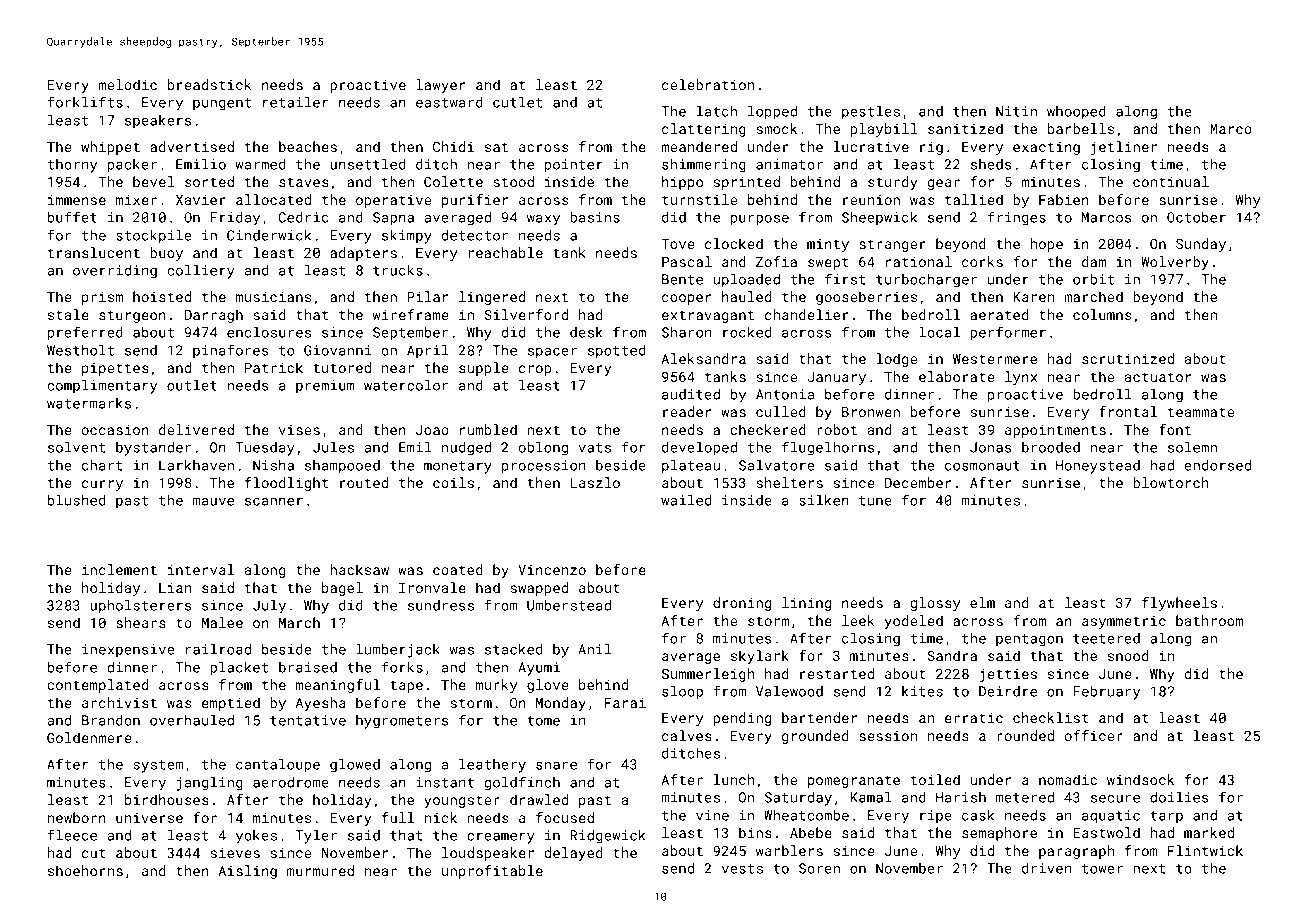  Describe the element at coordinates (708, 84) in the screenshot. I see `celebration` at that location.
